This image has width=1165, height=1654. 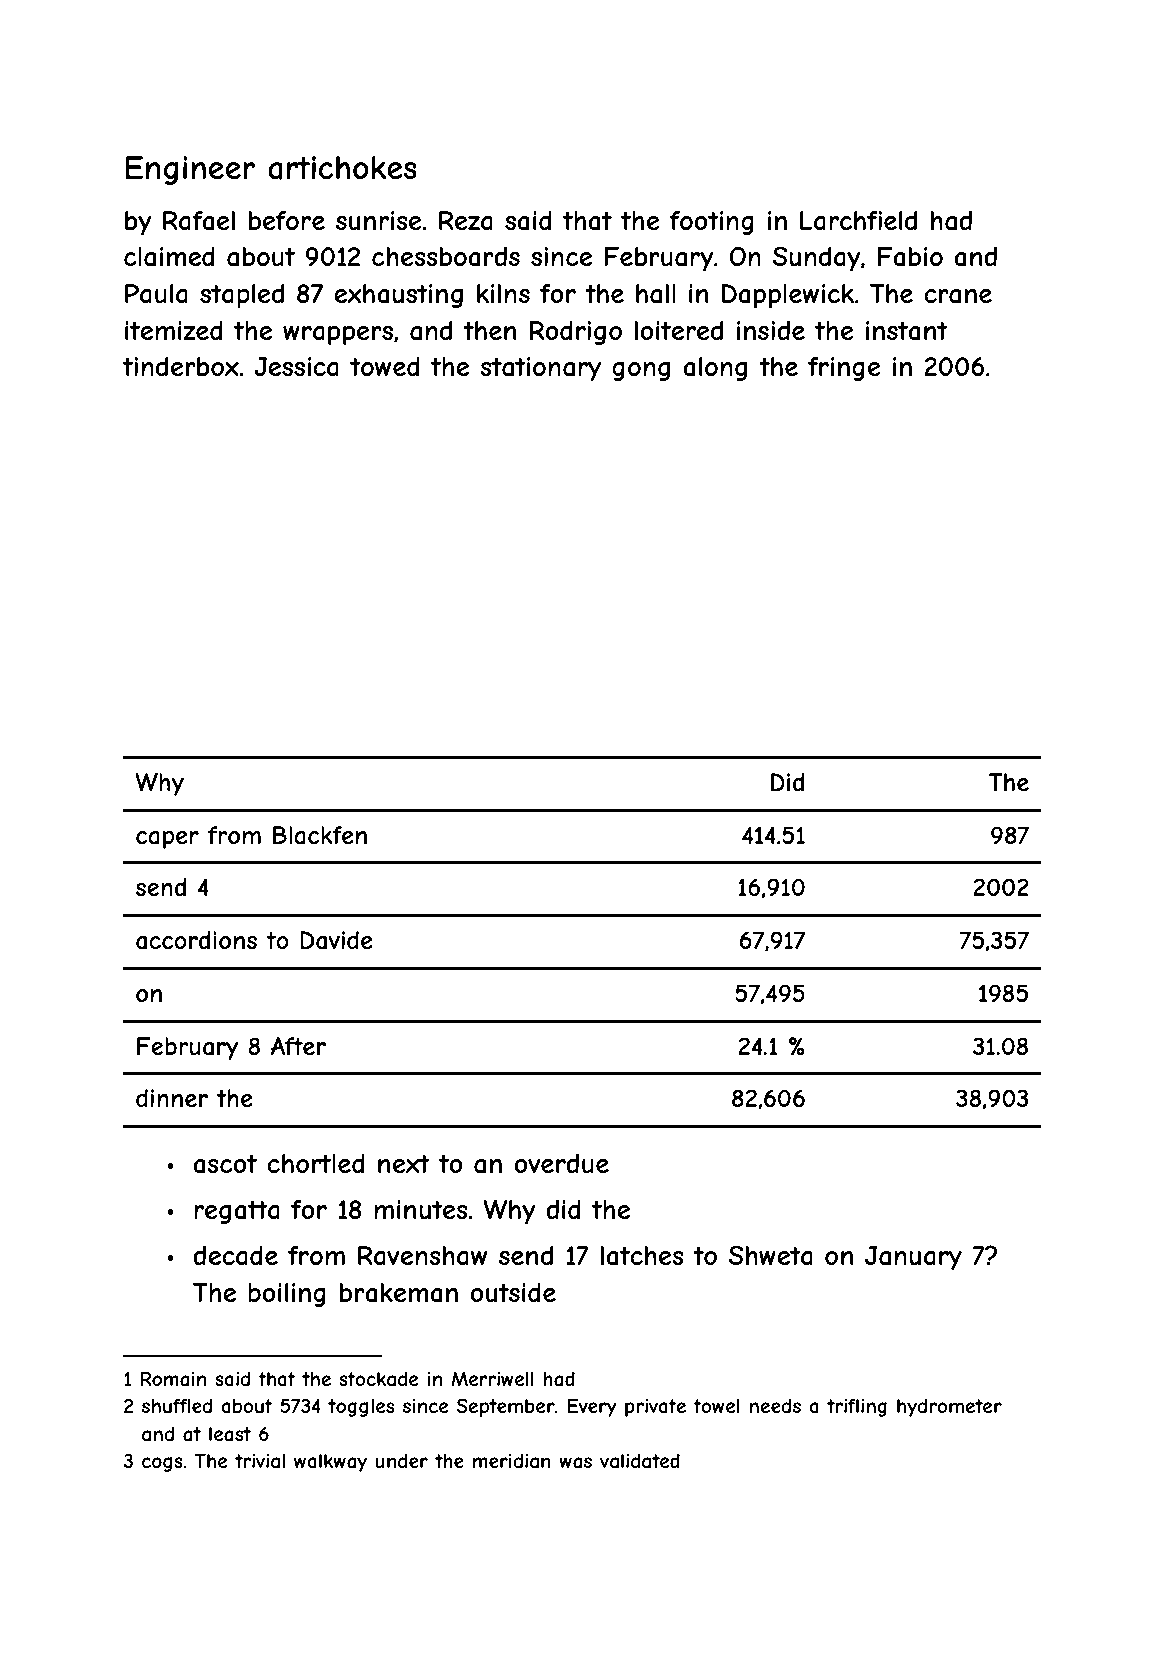 What do you see at coordinates (913, 1258) in the image?
I see `January` at bounding box center [913, 1258].
